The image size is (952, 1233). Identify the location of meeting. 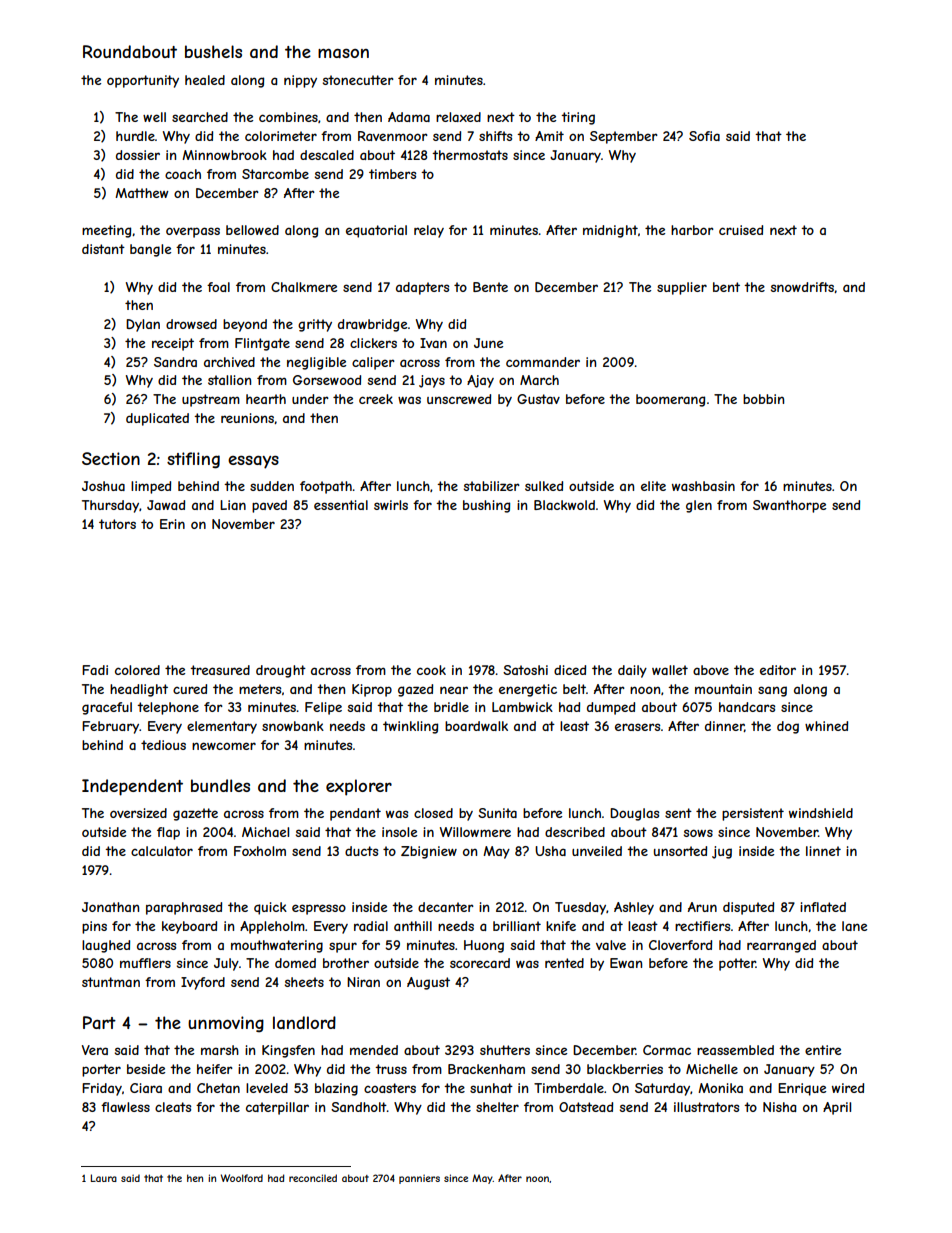
(106, 231).
